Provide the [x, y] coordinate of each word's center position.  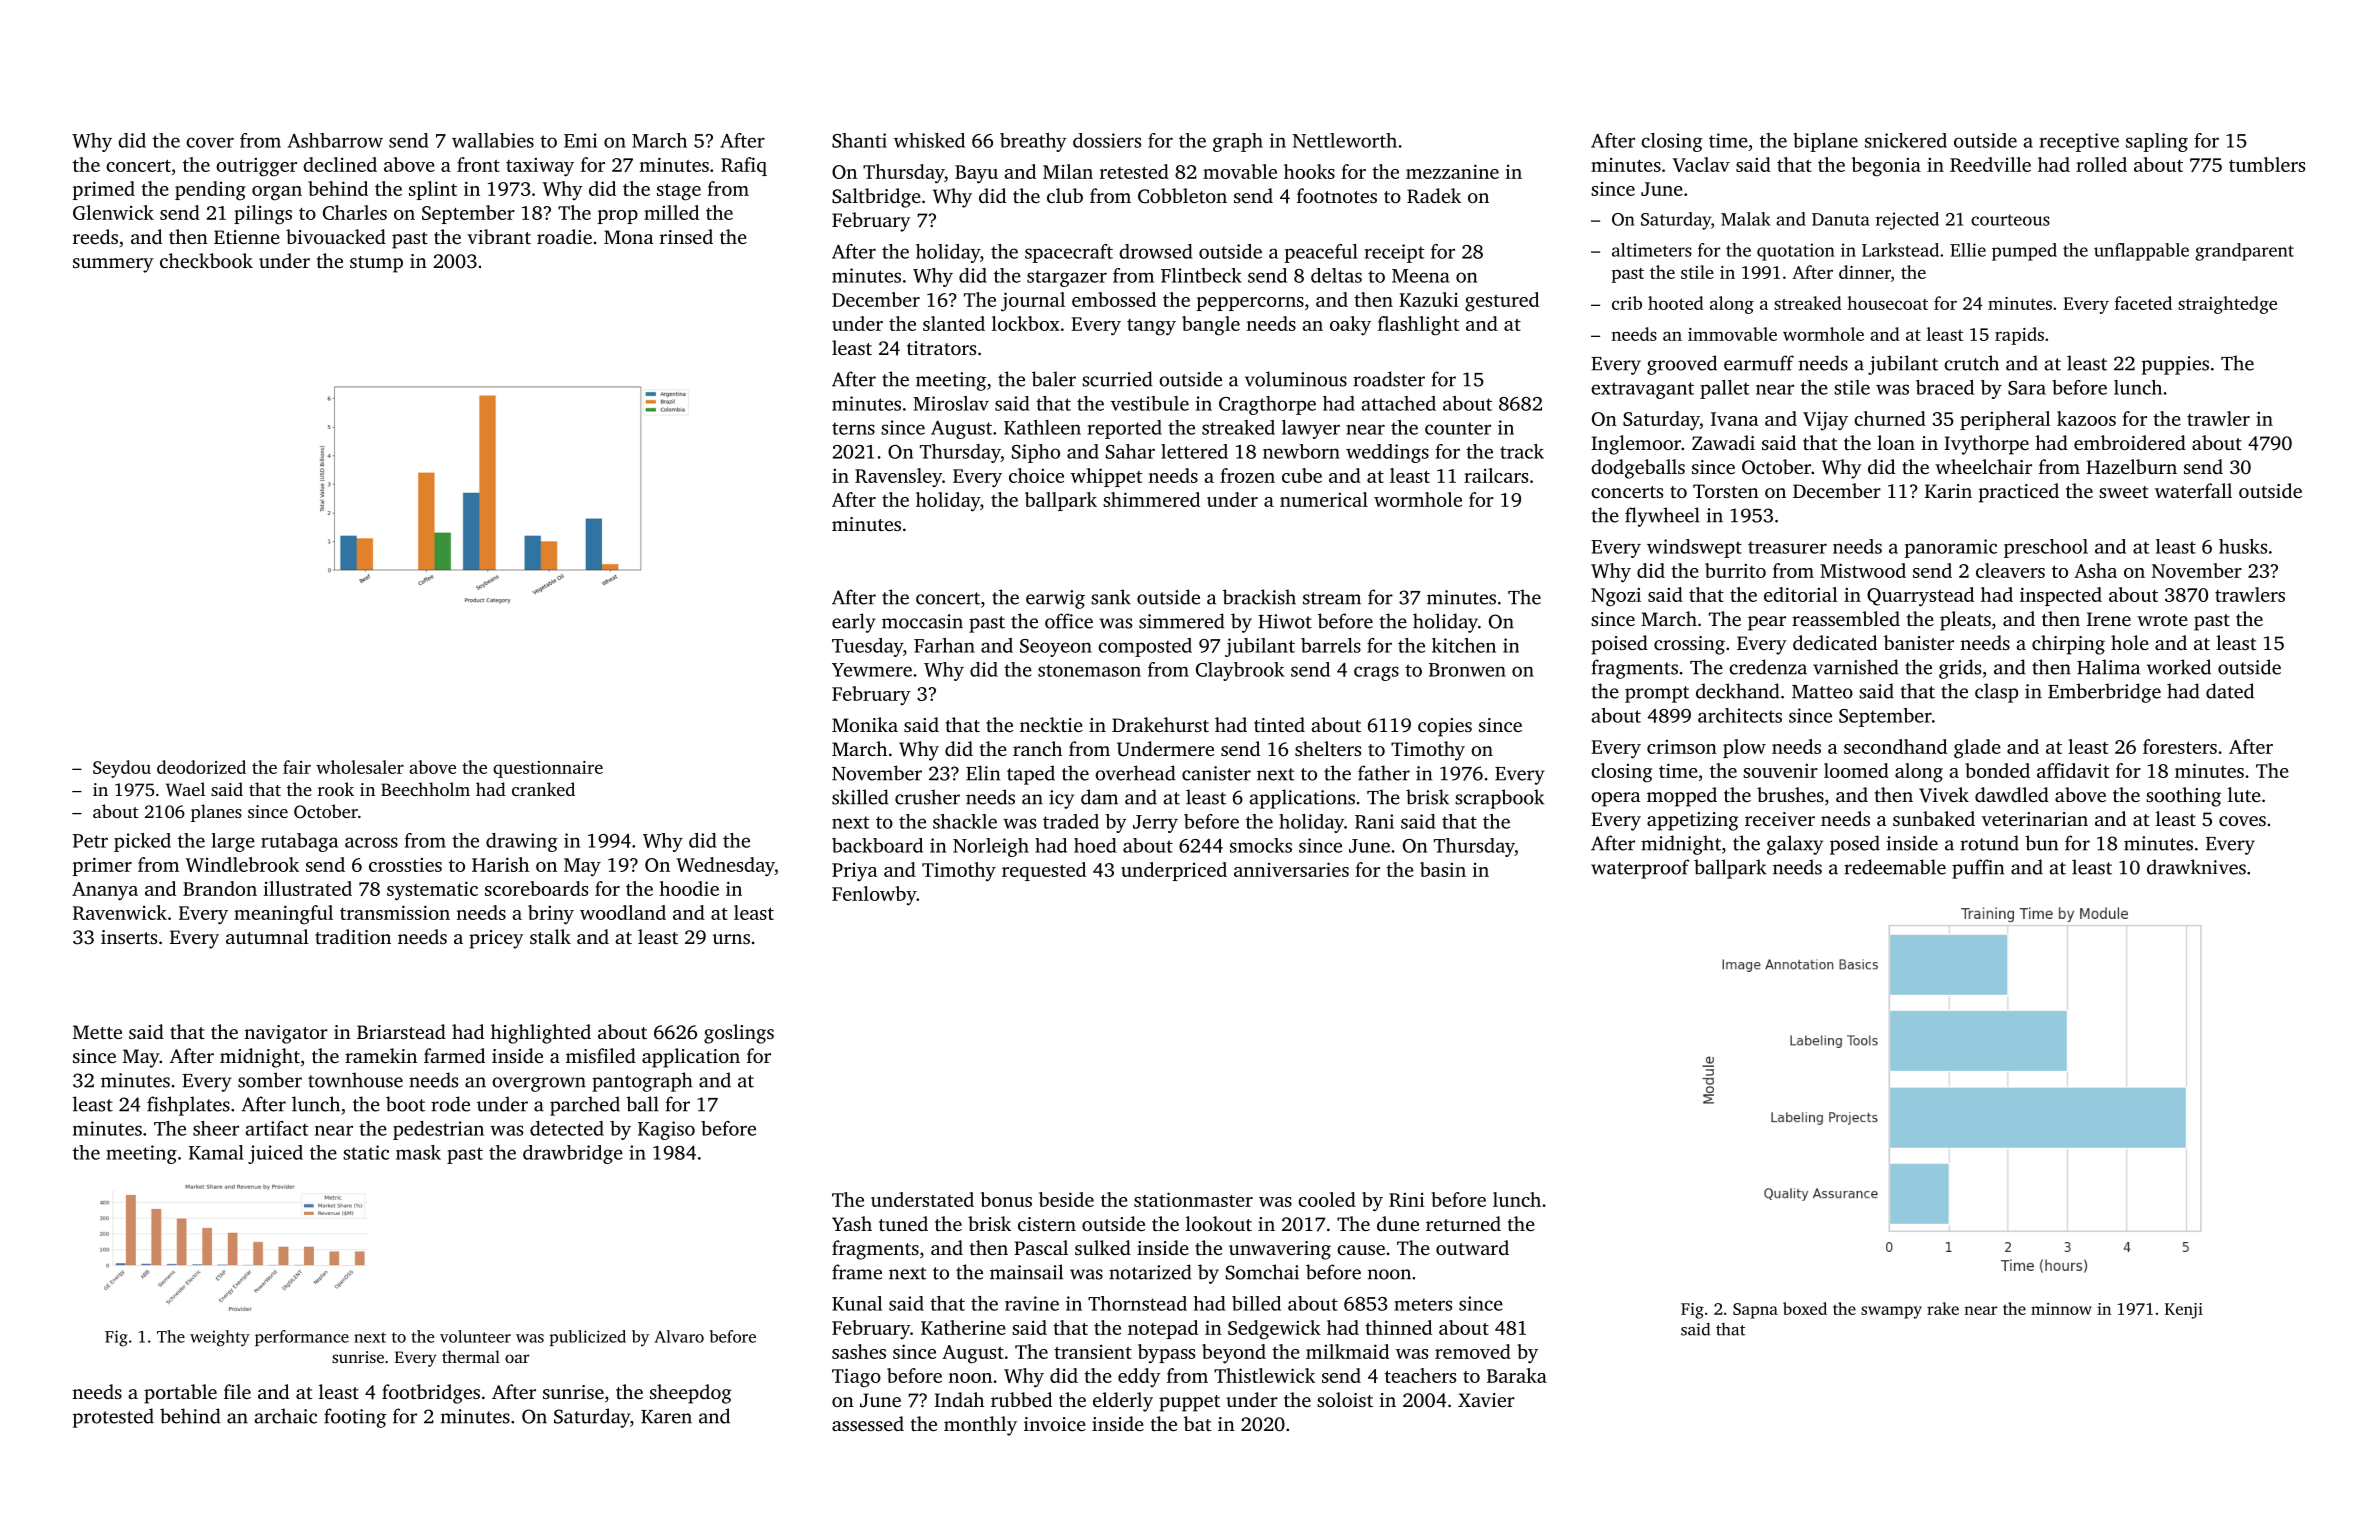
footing [355, 1418]
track [1522, 451]
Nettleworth [1345, 140]
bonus [1006, 1199]
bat [1198, 1423]
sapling [2157, 142]
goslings [739, 1034]
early [854, 623]
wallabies [493, 140]
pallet [1724, 389]
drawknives [2196, 867]
